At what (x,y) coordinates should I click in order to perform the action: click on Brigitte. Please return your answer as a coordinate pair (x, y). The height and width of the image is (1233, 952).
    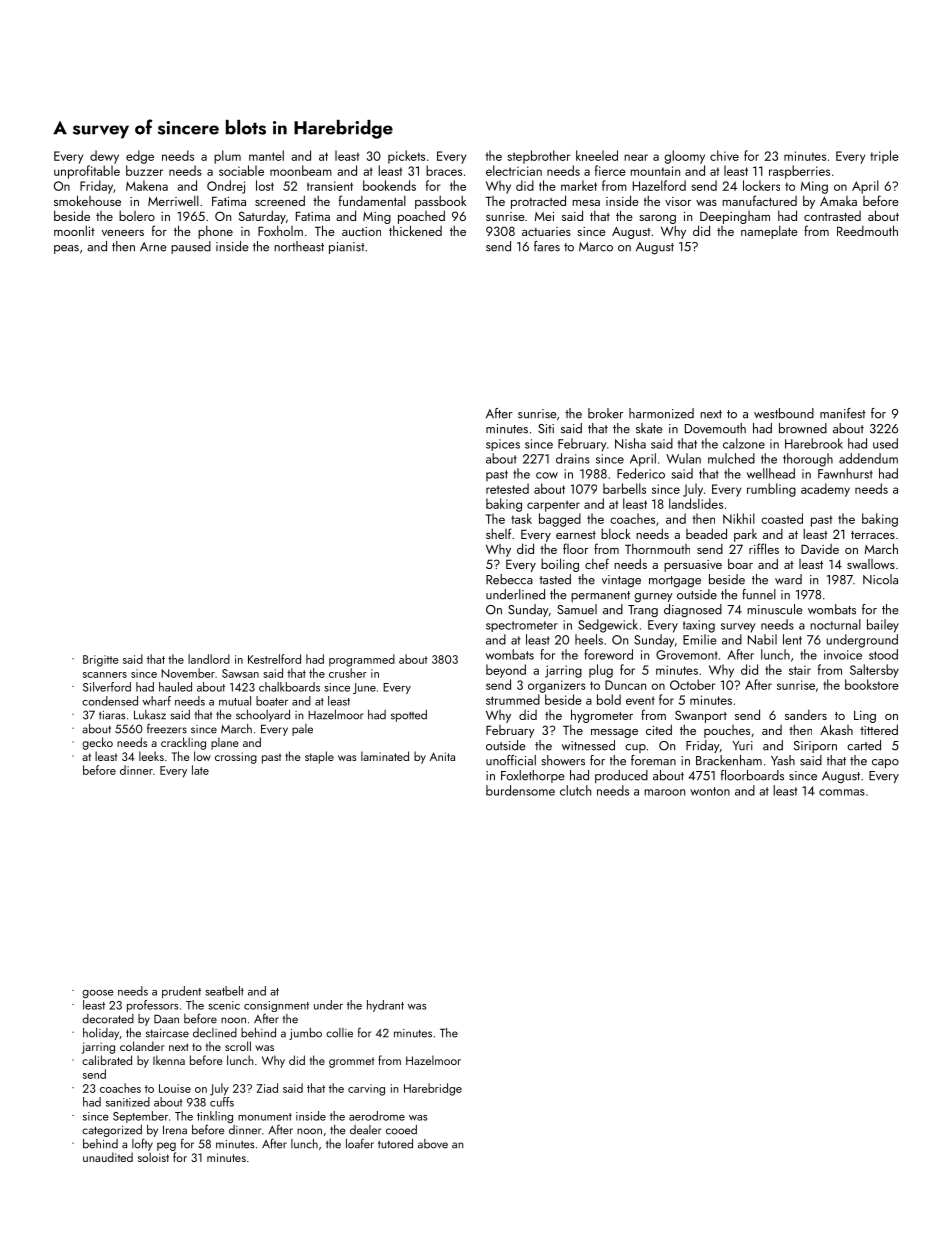
    Looking at the image, I should click on (101, 661).
